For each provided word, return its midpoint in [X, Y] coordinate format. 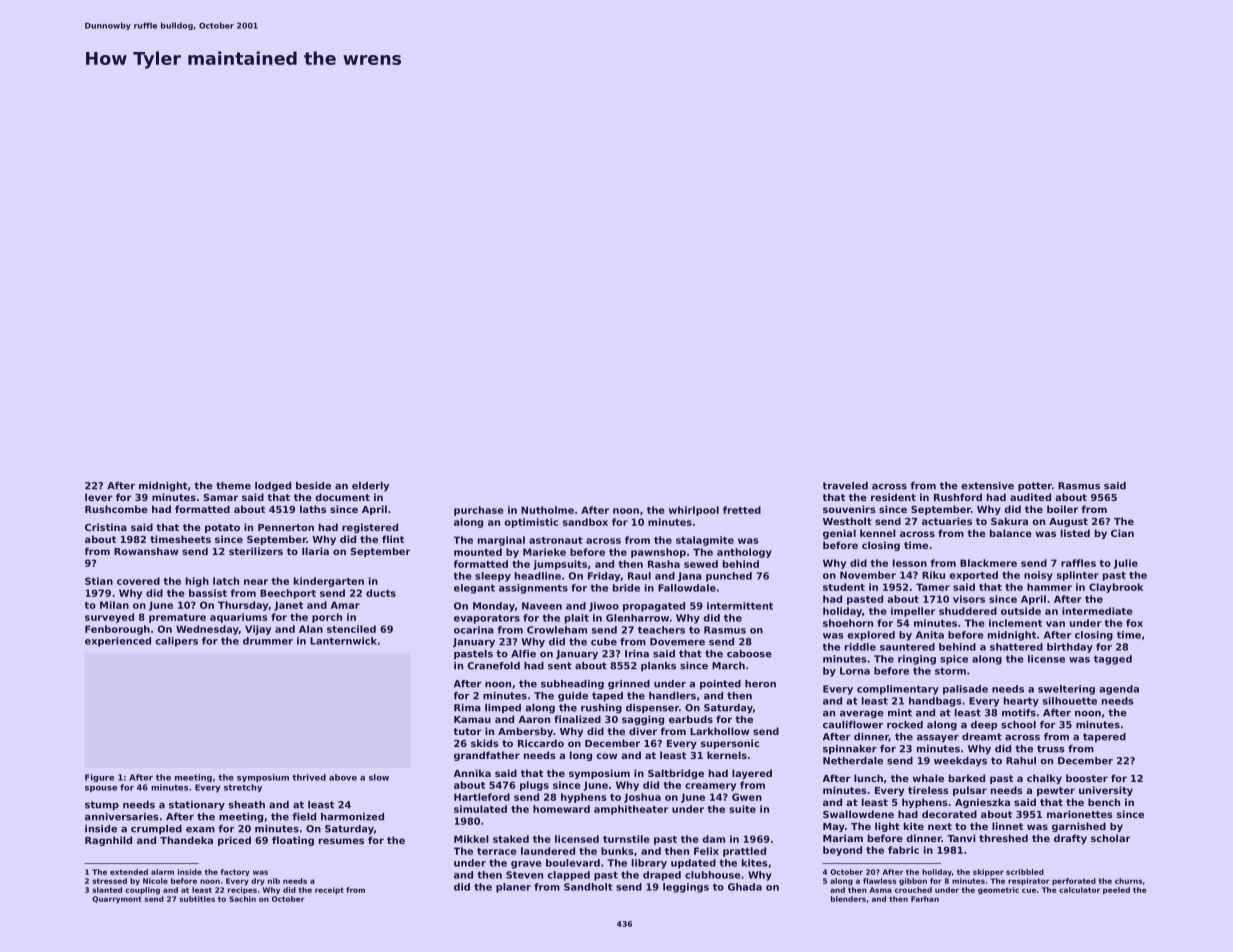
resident [893, 497]
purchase [479, 511]
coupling [142, 891]
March [728, 666]
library [649, 864]
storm [950, 671]
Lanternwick [343, 641]
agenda [1119, 690]
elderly [370, 487]
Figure [99, 778]
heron [760, 684]
